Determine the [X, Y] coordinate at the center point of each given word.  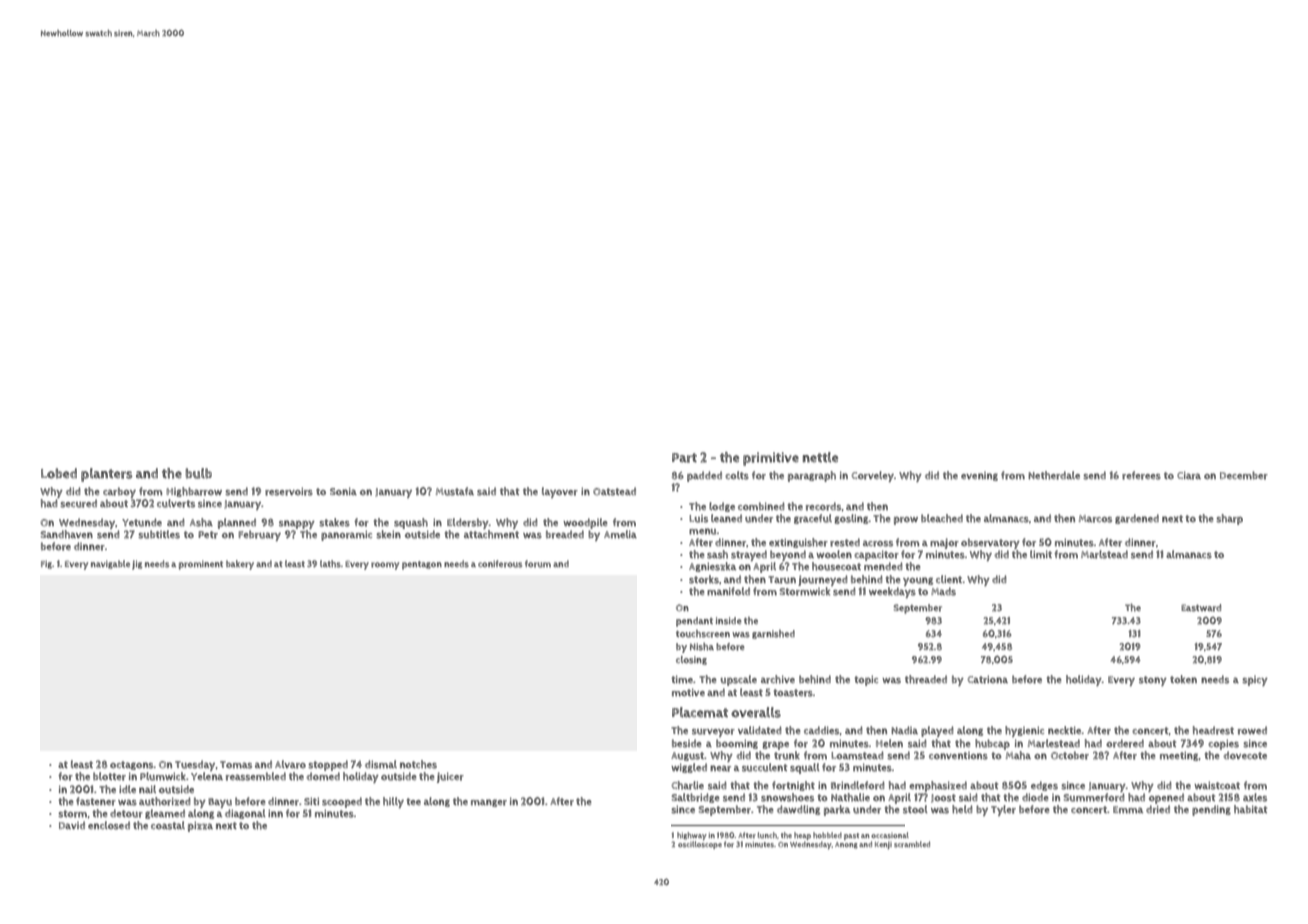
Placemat [700, 712]
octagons [132, 765]
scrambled [912, 844]
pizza [200, 826]
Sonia [343, 491]
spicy [1255, 681]
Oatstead [614, 491]
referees [1141, 475]
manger [489, 803]
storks [704, 579]
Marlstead [1104, 554]
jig [137, 565]
